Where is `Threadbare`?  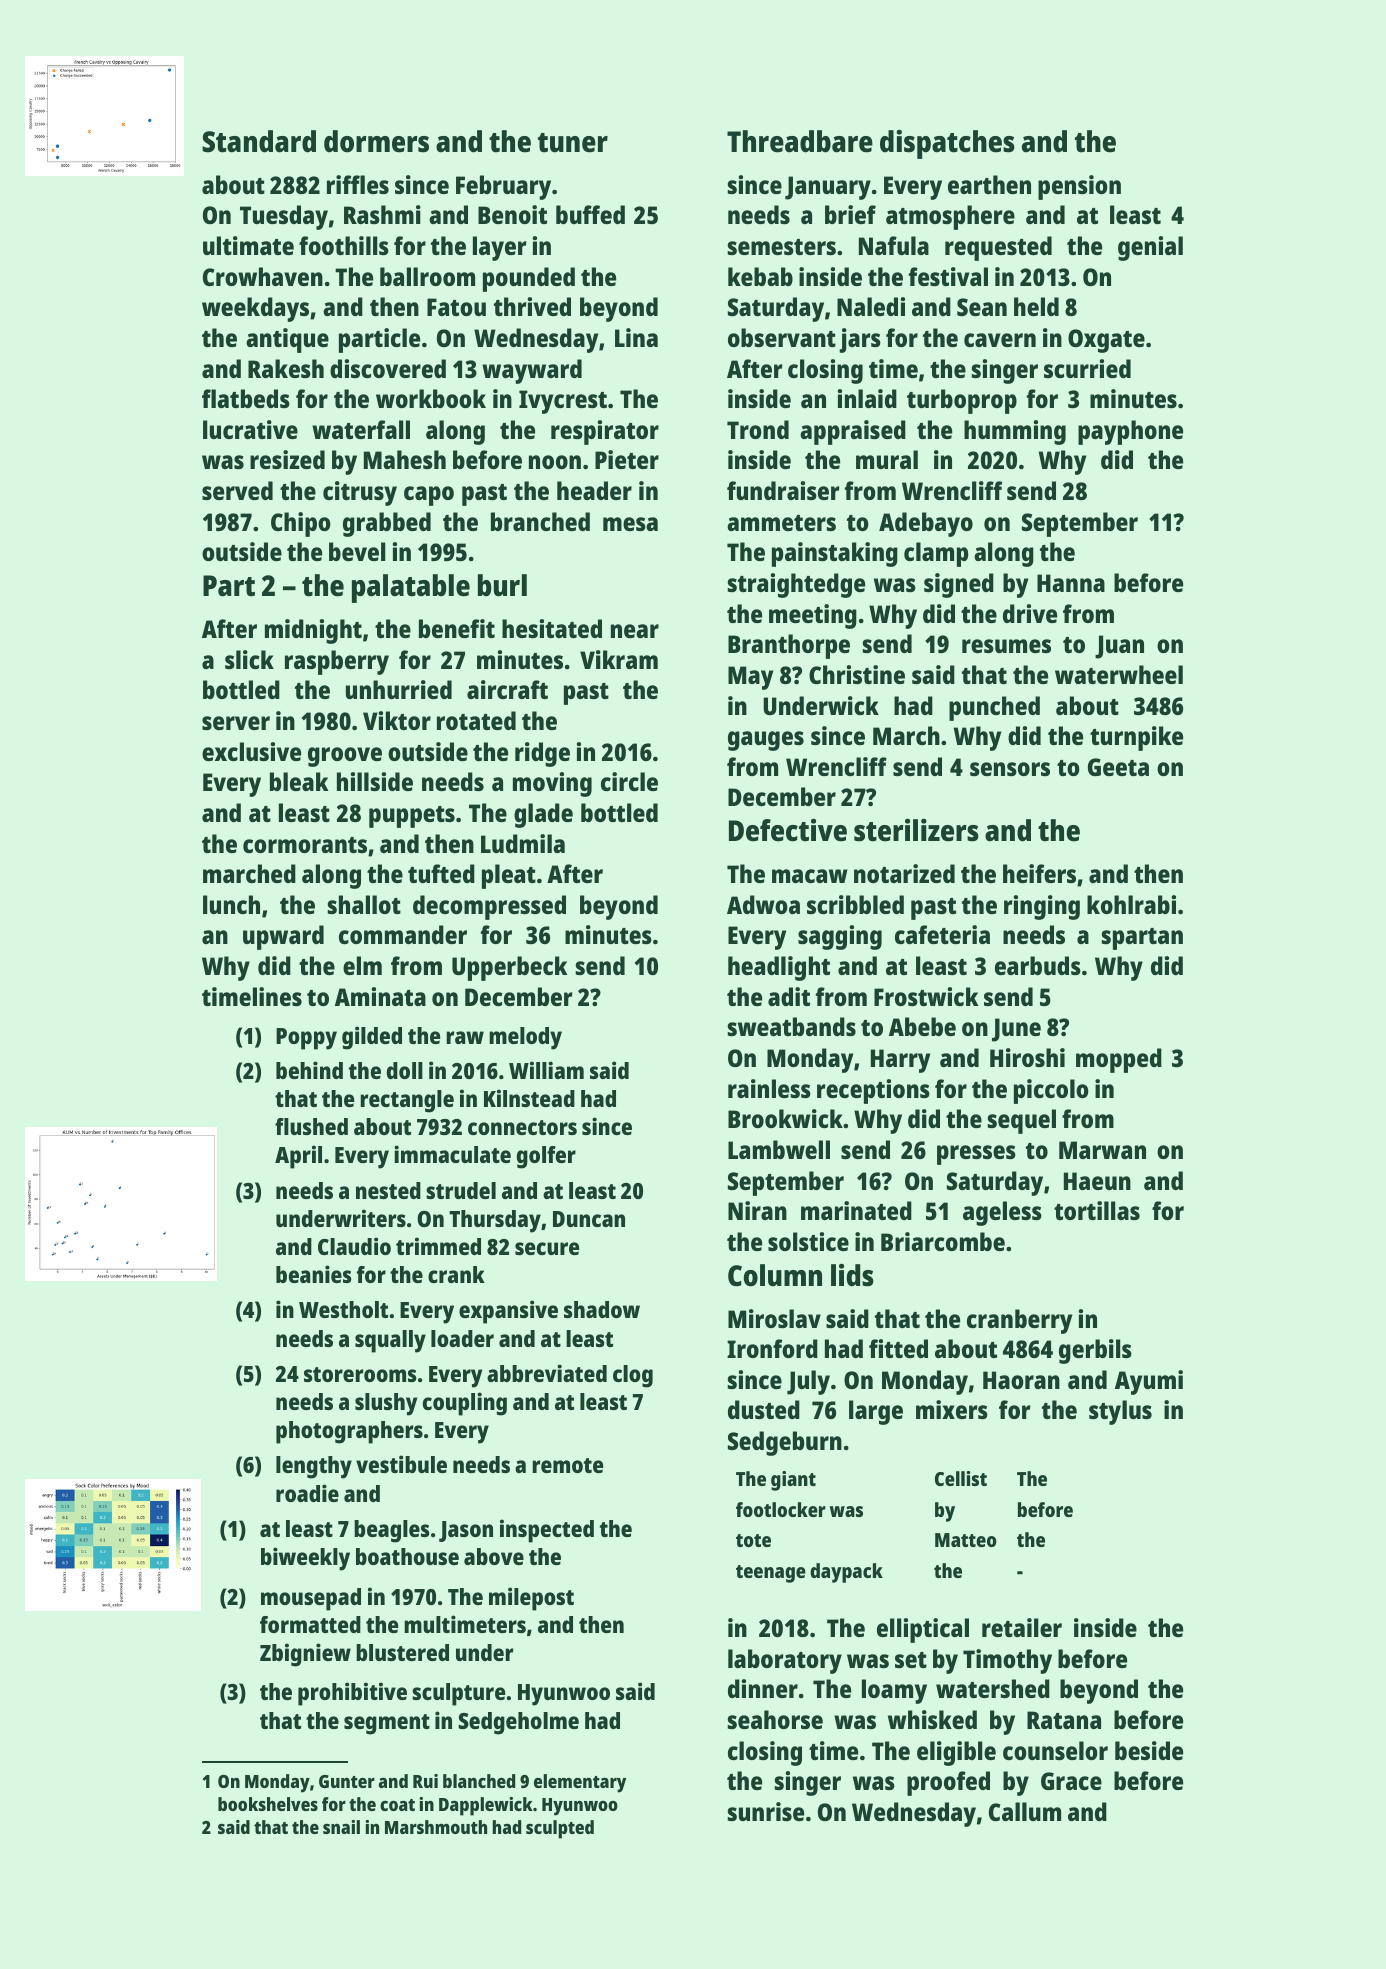 Threadbare is located at coordinates (800, 141).
